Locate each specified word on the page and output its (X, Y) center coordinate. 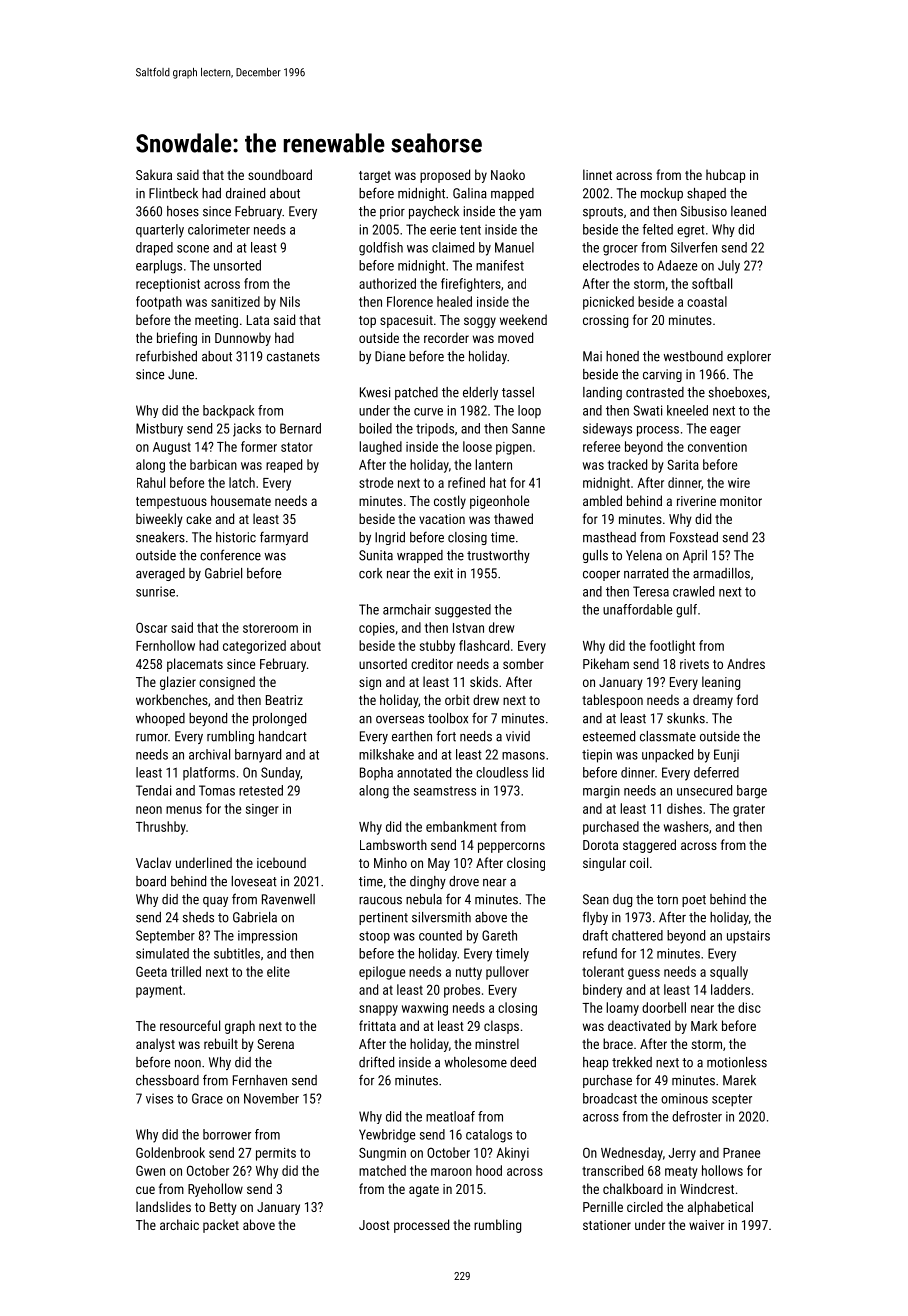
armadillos (721, 573)
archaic (179, 1224)
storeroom (270, 628)
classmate (668, 736)
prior (392, 212)
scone (193, 249)
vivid (518, 736)
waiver (706, 1225)
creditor (432, 663)
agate (424, 1191)
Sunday (280, 774)
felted (658, 229)
